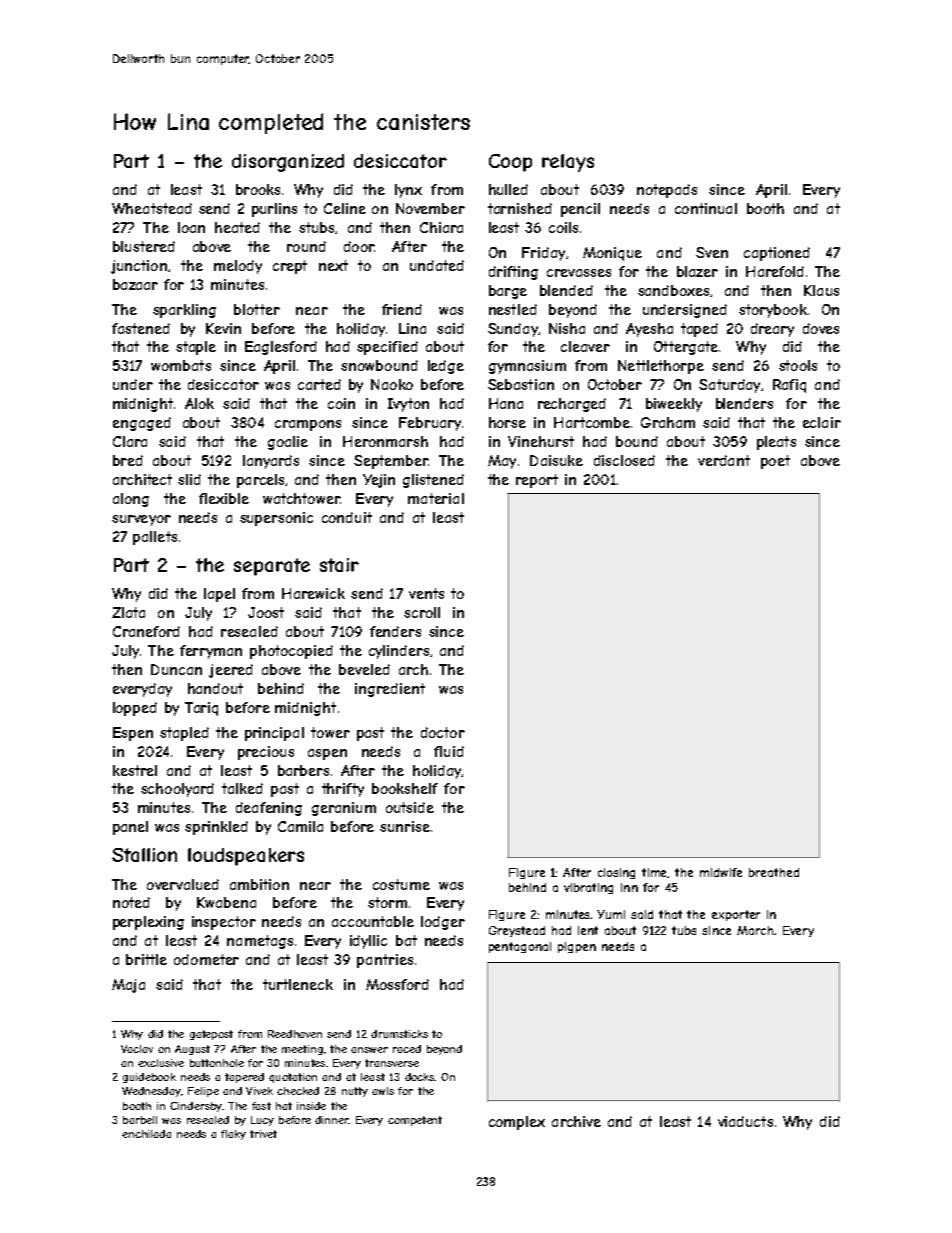 This page has width=952, height=1233. Describe the element at coordinates (789, 386) in the page. I see `Rafiq` at that location.
